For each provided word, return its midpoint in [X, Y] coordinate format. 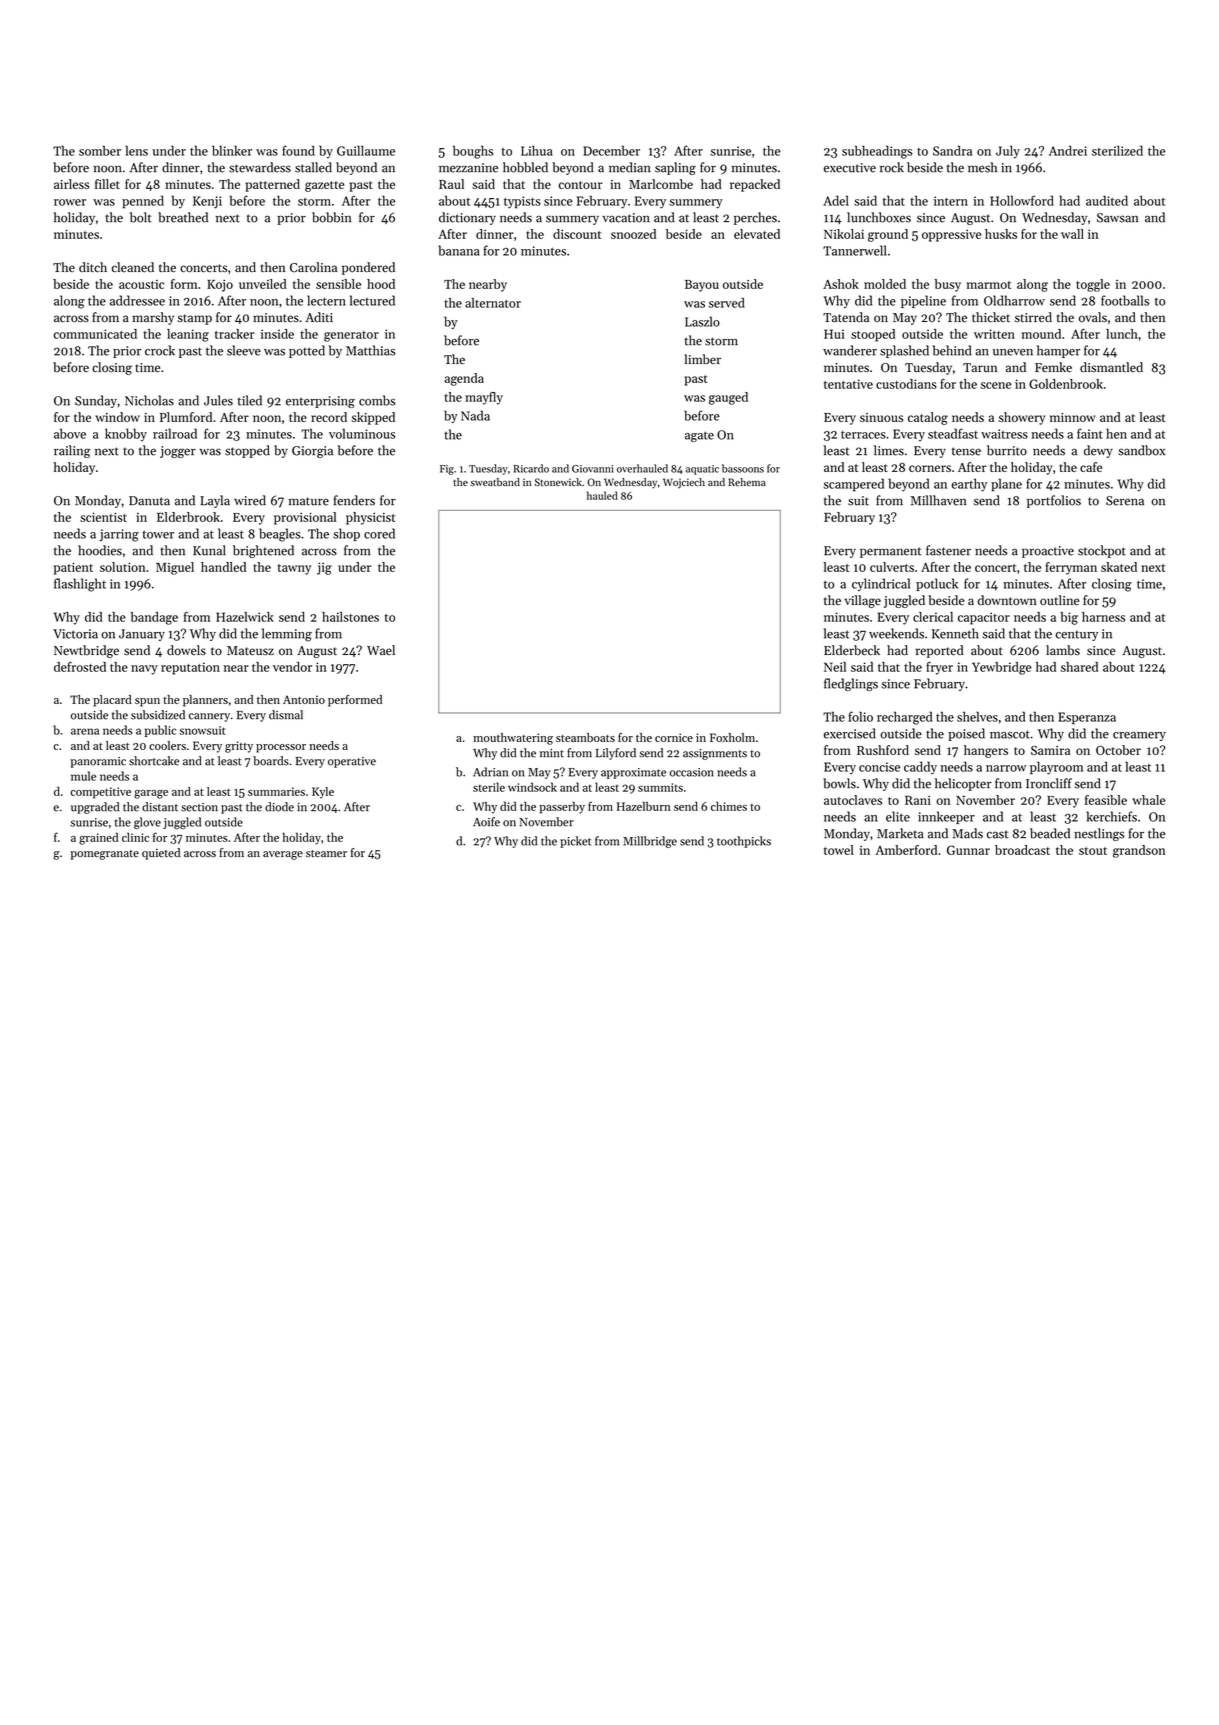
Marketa [900, 833]
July [1008, 152]
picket [575, 842]
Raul [451, 184]
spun [147, 702]
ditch [93, 267]
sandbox [1141, 450]
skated [1119, 567]
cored [379, 533]
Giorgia [312, 452]
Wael [381, 650]
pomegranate [105, 855]
